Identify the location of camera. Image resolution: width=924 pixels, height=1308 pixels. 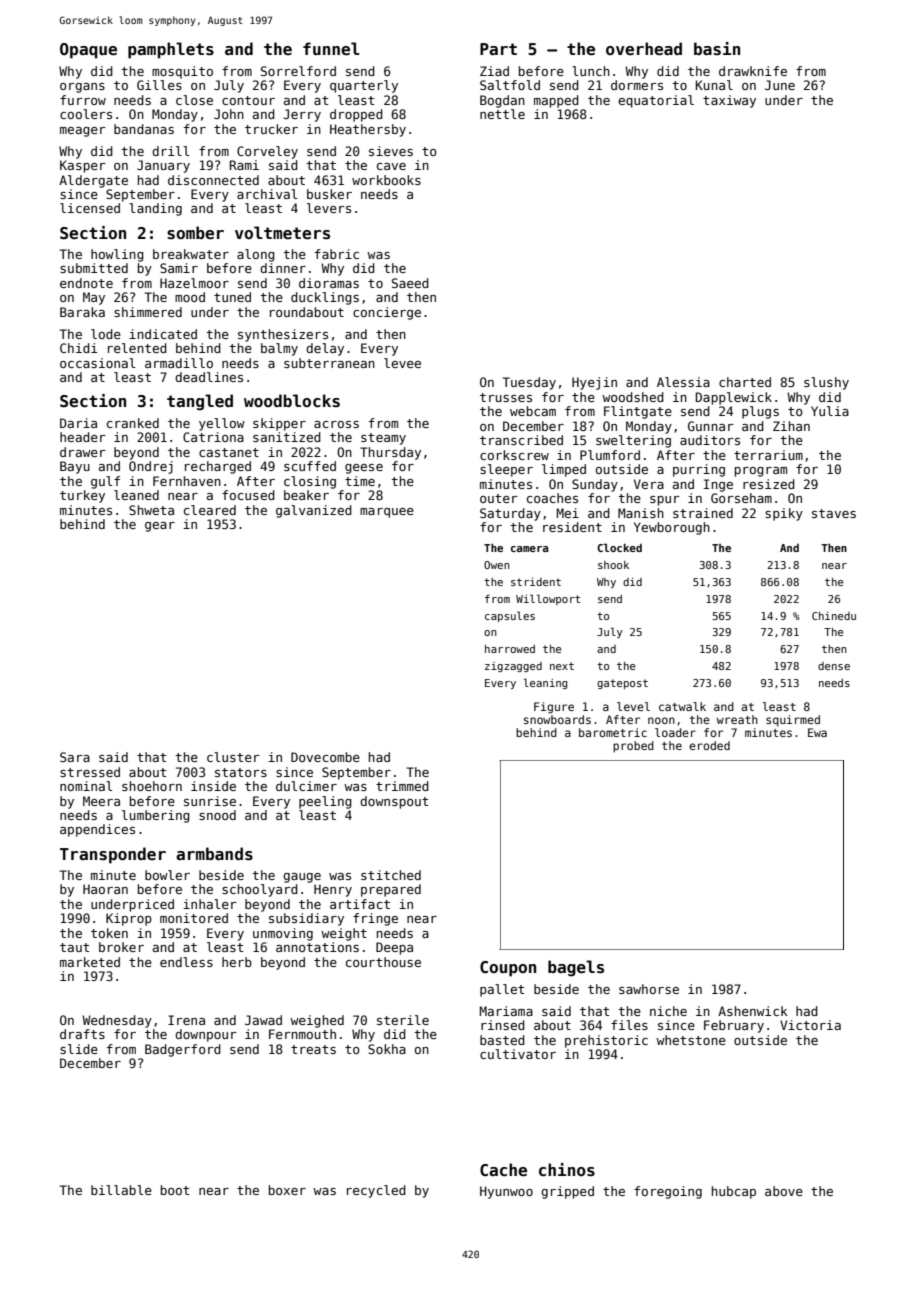
(529, 549).
